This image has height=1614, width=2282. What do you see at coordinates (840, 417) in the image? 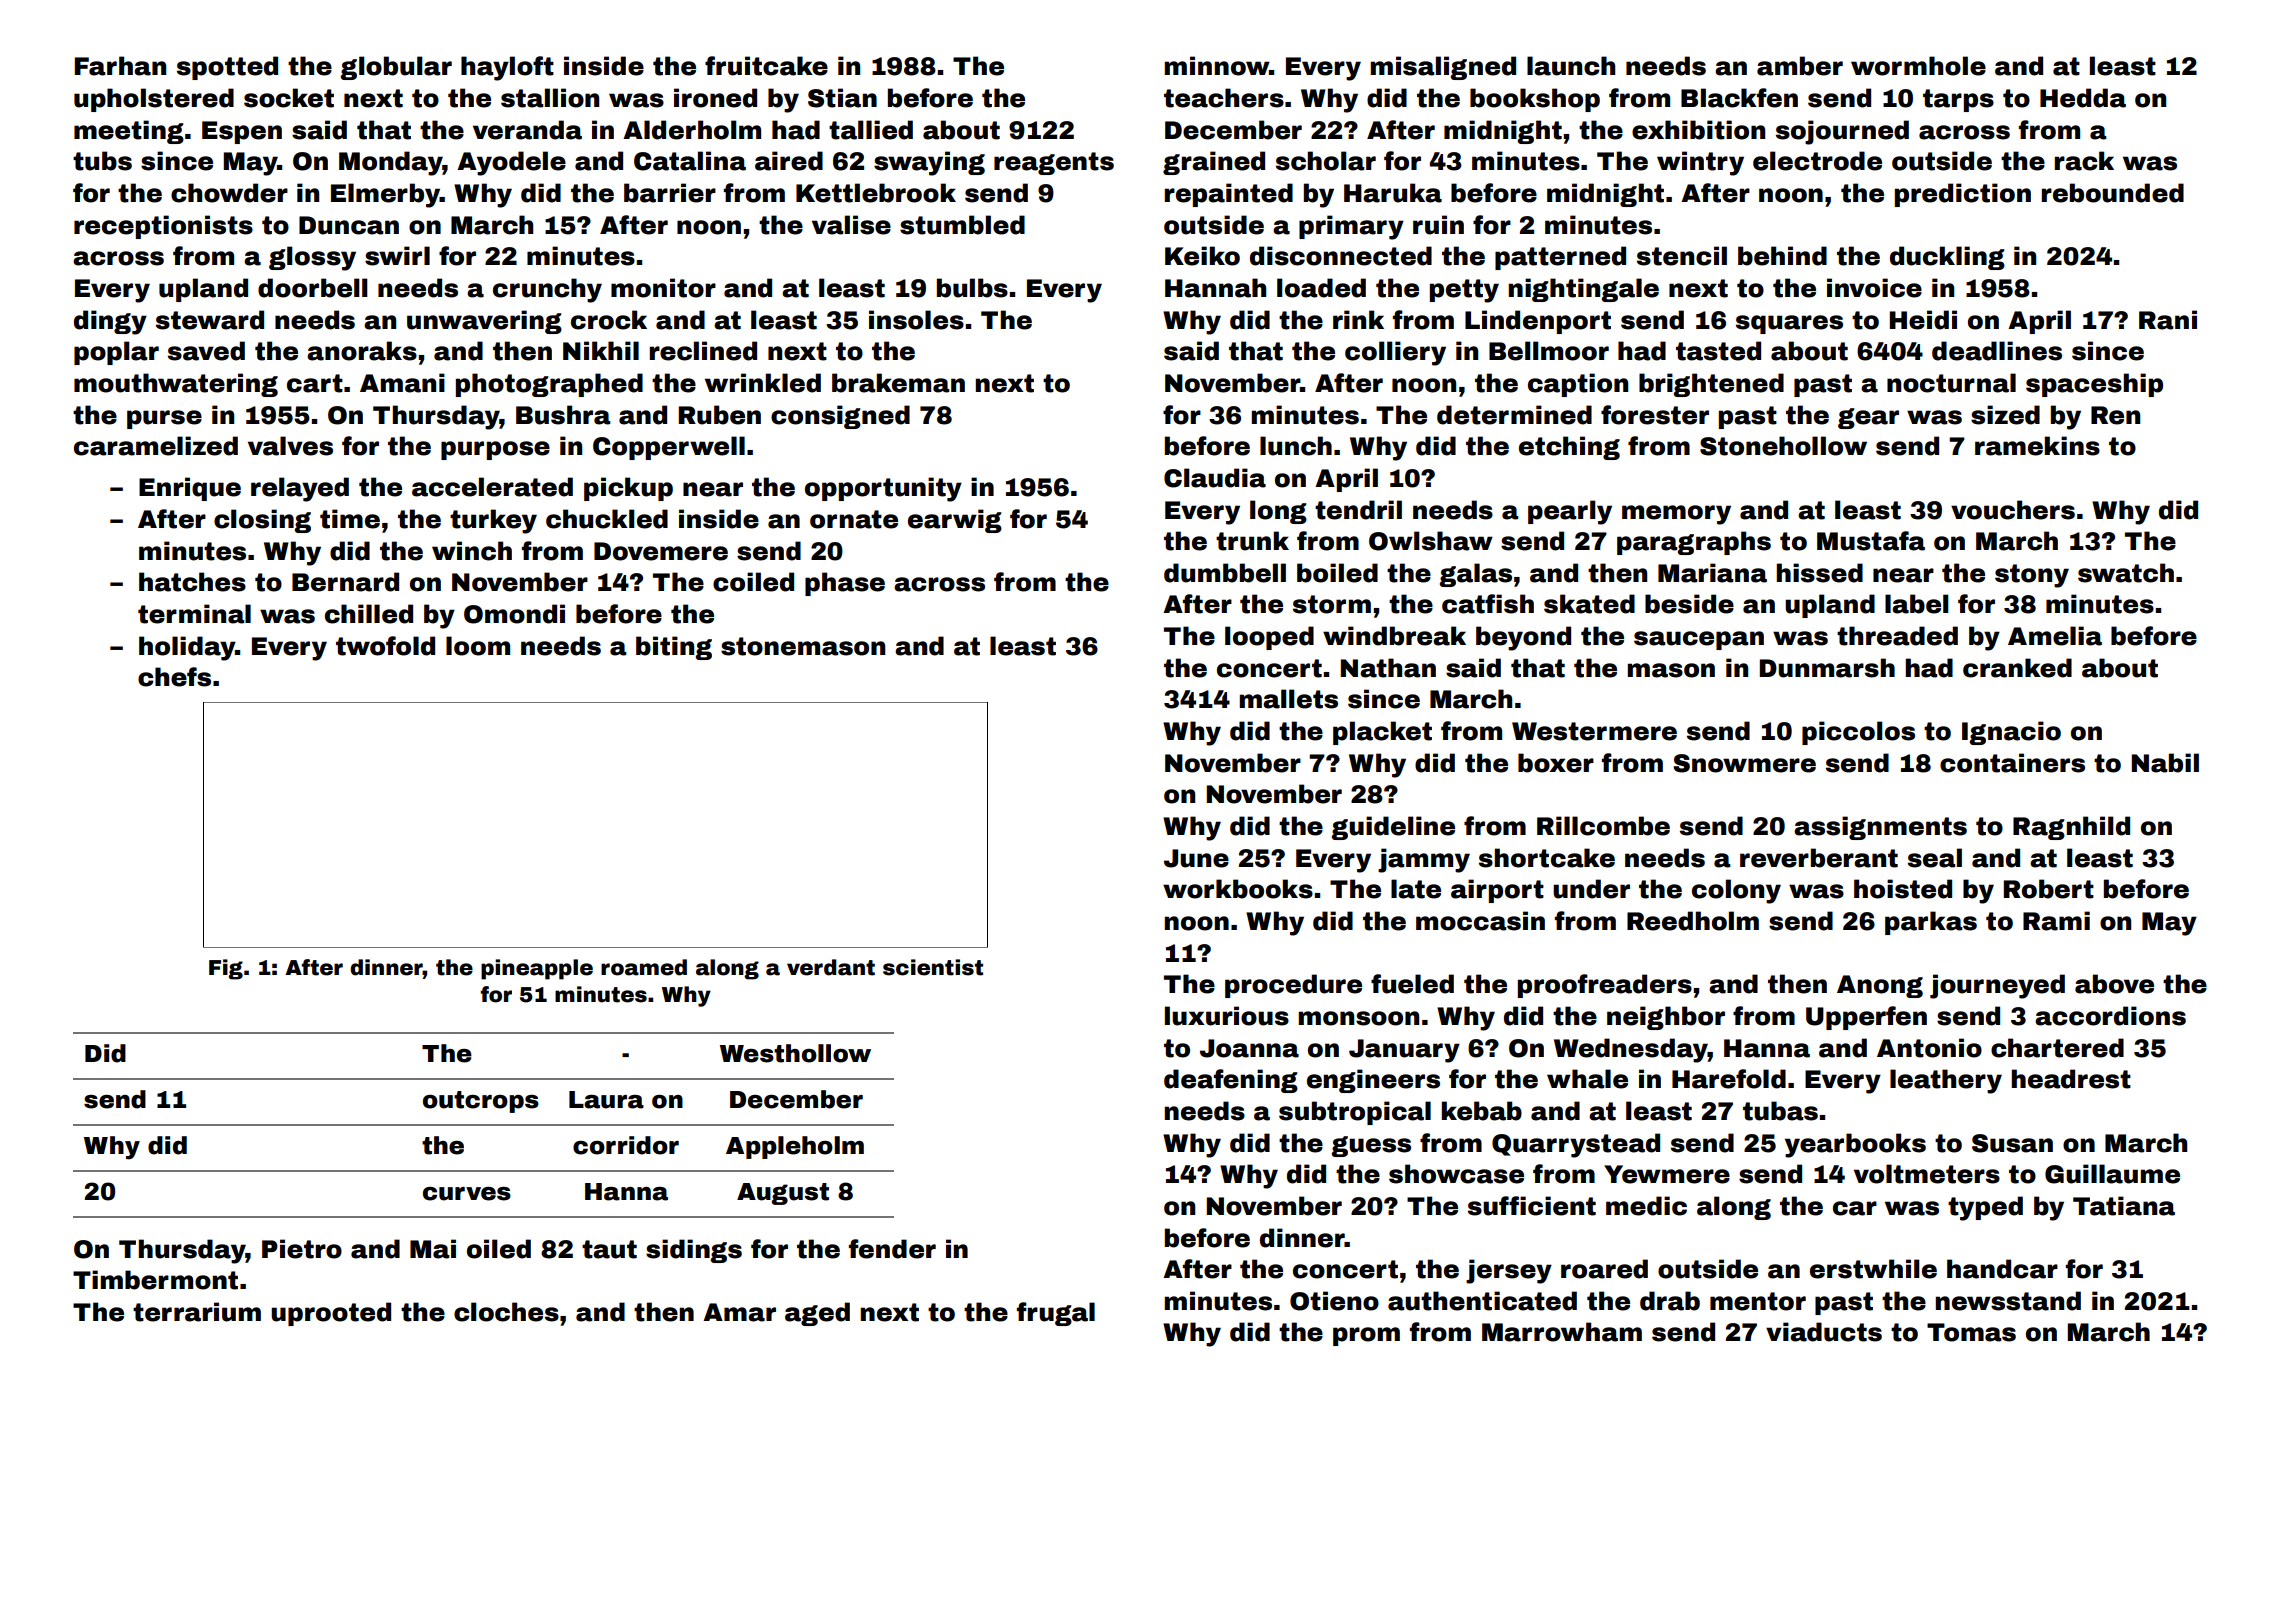
I see `consigned` at bounding box center [840, 417].
